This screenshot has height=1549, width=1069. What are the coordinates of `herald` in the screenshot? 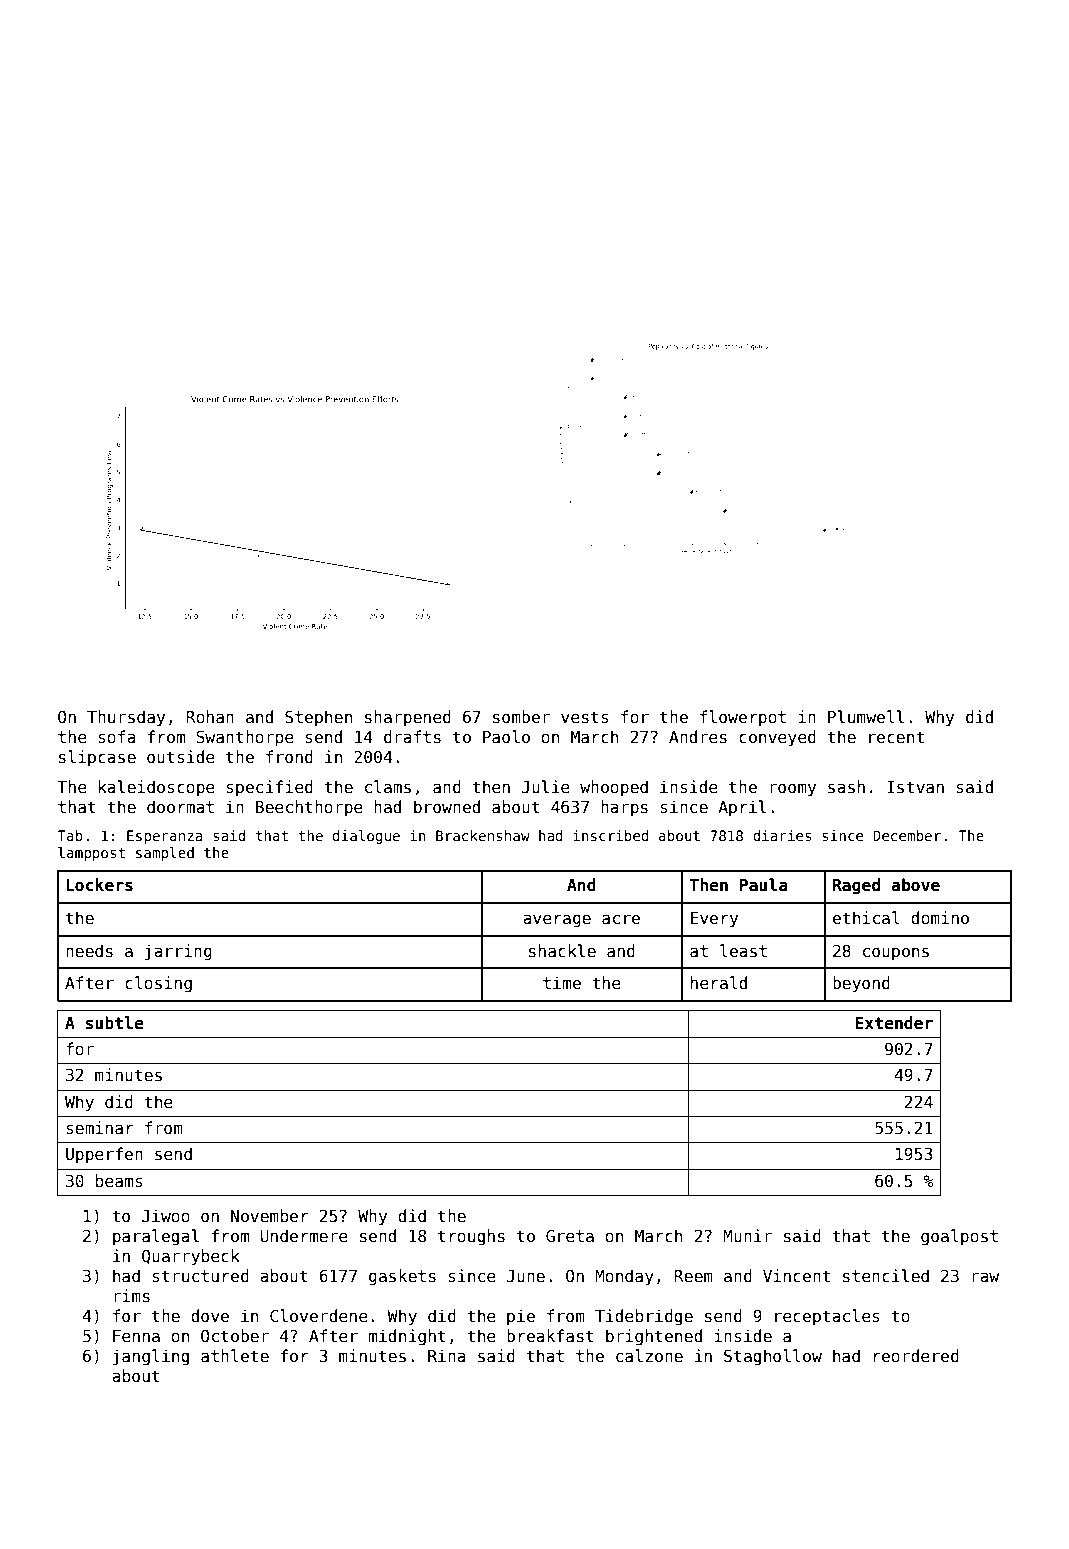 It's located at (719, 982).
